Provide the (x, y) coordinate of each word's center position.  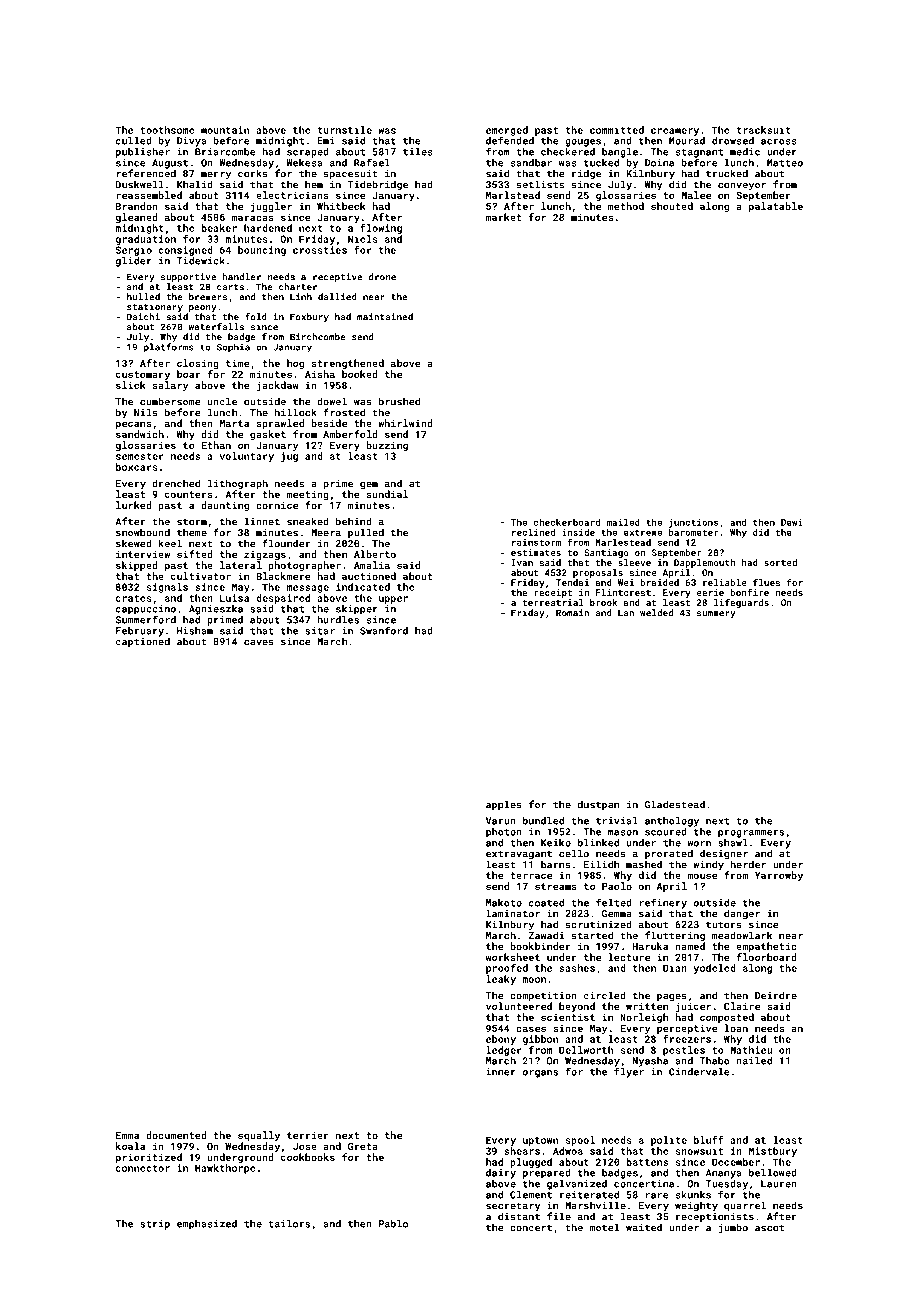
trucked (727, 173)
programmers (751, 834)
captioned (143, 642)
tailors (289, 1224)
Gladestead (675, 804)
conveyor (742, 187)
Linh (301, 296)
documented (176, 1135)
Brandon (137, 206)
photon (504, 833)
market (504, 217)
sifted (195, 554)
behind (354, 521)
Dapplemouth (704, 563)
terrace (531, 875)
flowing (381, 229)
